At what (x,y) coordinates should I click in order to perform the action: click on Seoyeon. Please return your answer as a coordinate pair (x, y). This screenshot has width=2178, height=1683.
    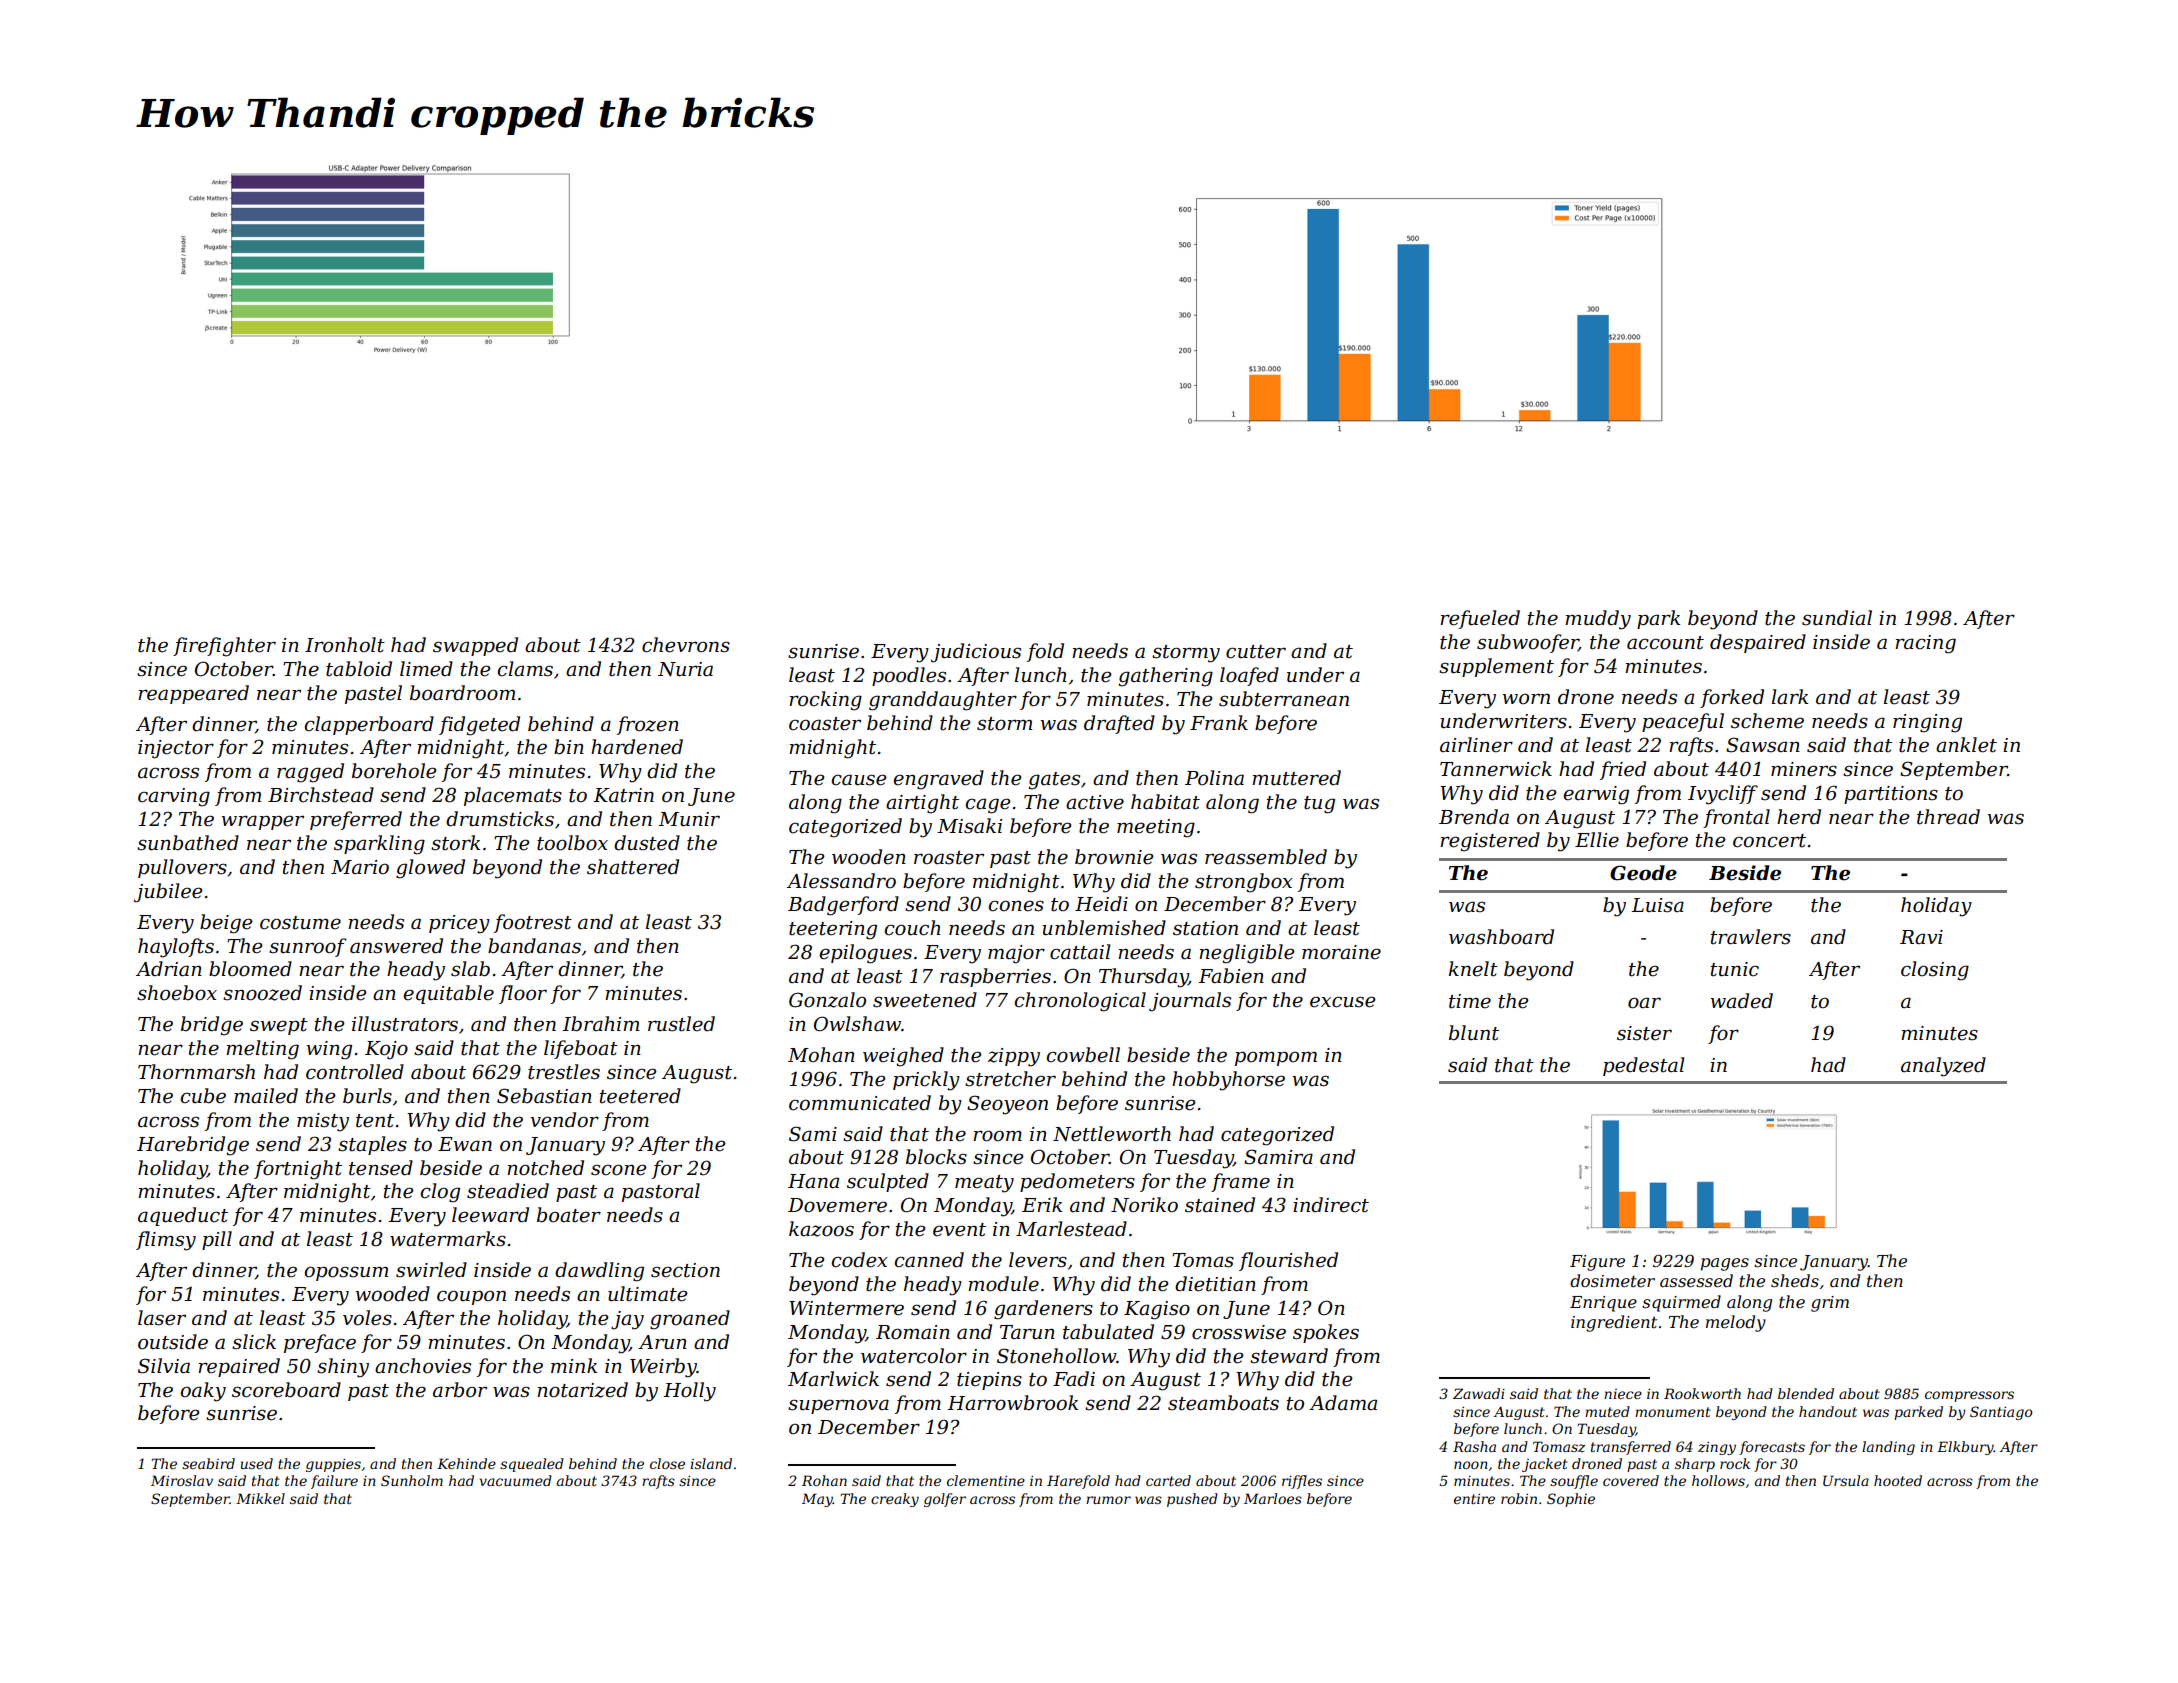
    Looking at the image, I should click on (1007, 1105).
